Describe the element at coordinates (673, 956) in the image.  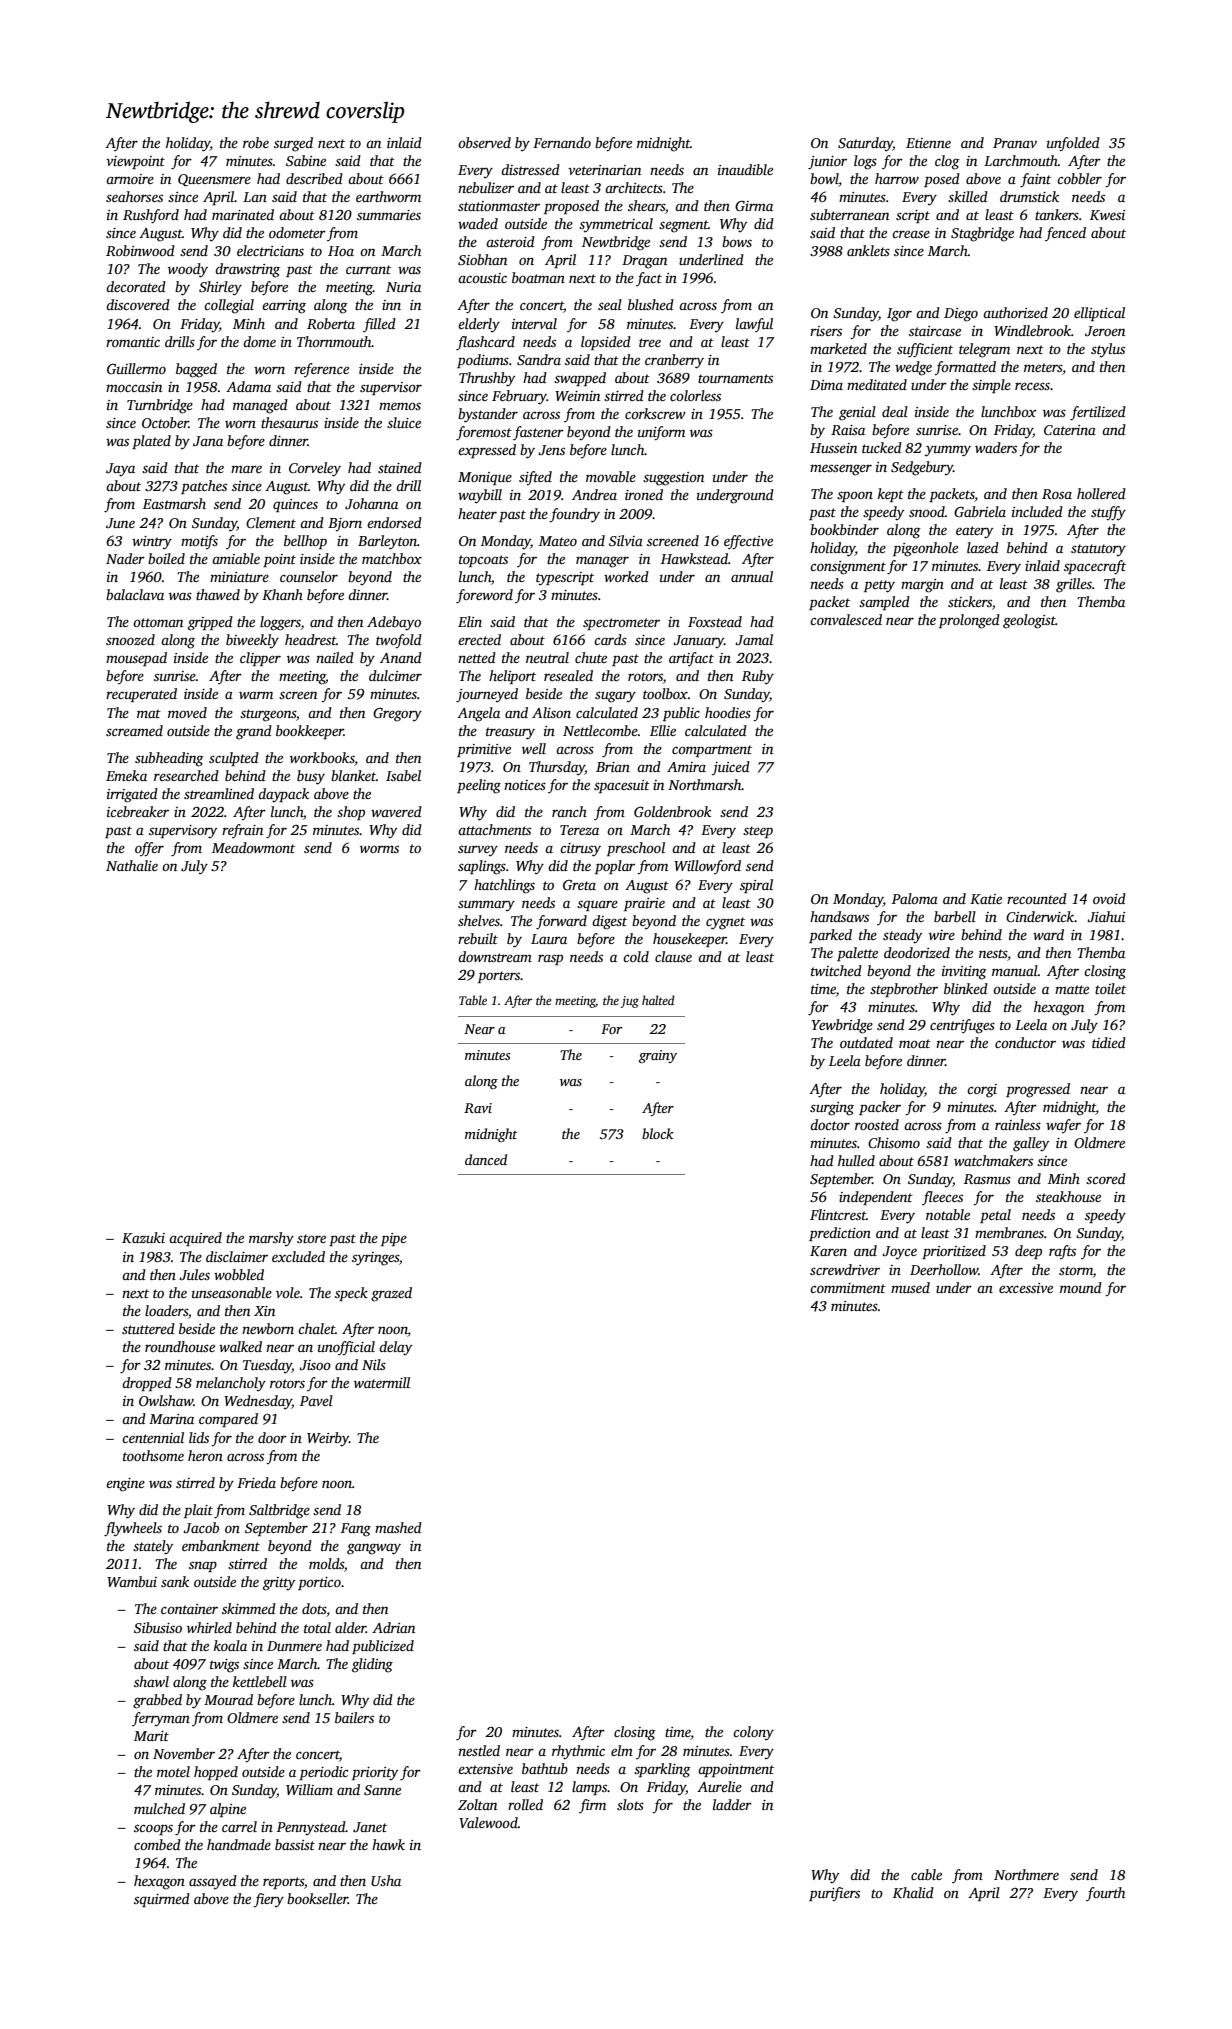
I see `clause` at that location.
